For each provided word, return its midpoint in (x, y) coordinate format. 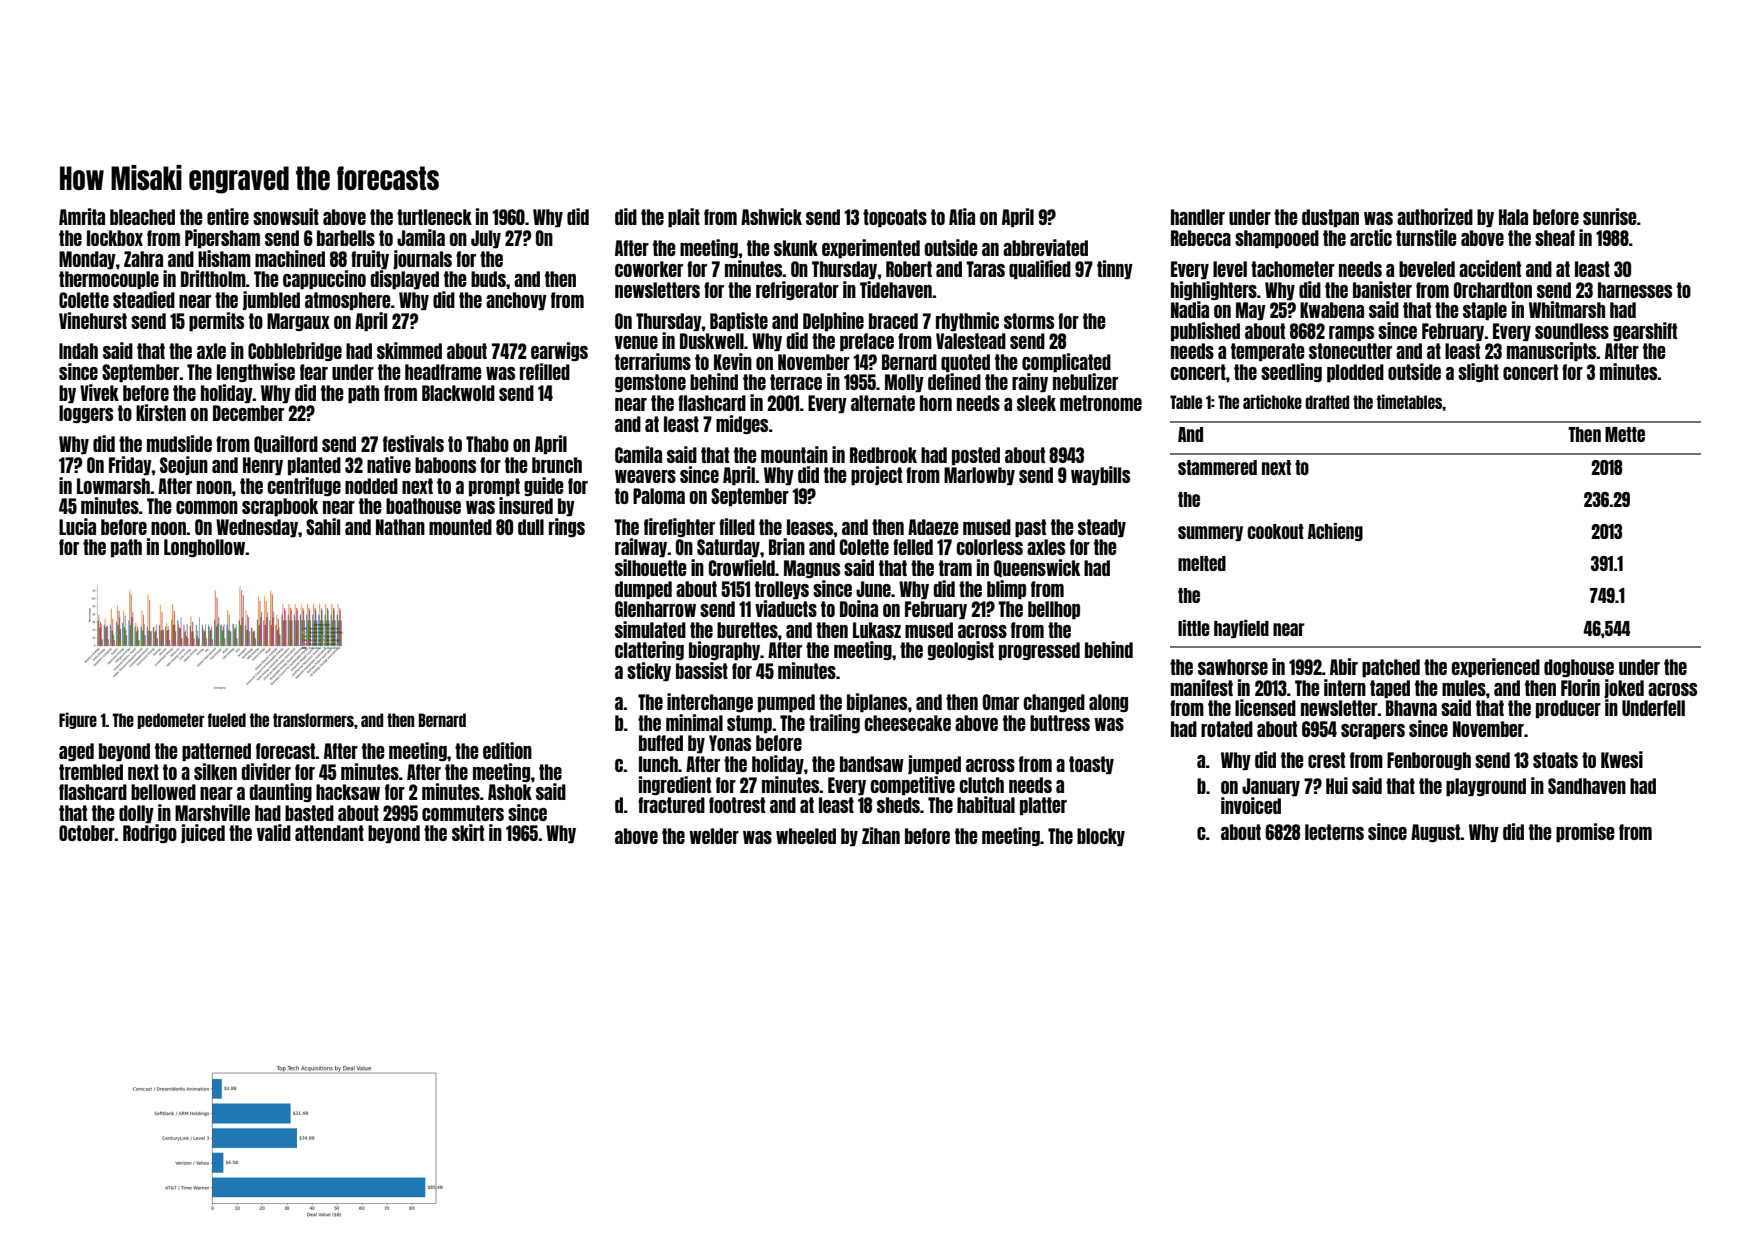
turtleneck (434, 217)
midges (742, 424)
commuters (463, 813)
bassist (702, 670)
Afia (962, 216)
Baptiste (739, 322)
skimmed (409, 350)
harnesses (1635, 290)
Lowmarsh (113, 486)
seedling (1291, 372)
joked (1624, 688)
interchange (710, 702)
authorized (1435, 216)
